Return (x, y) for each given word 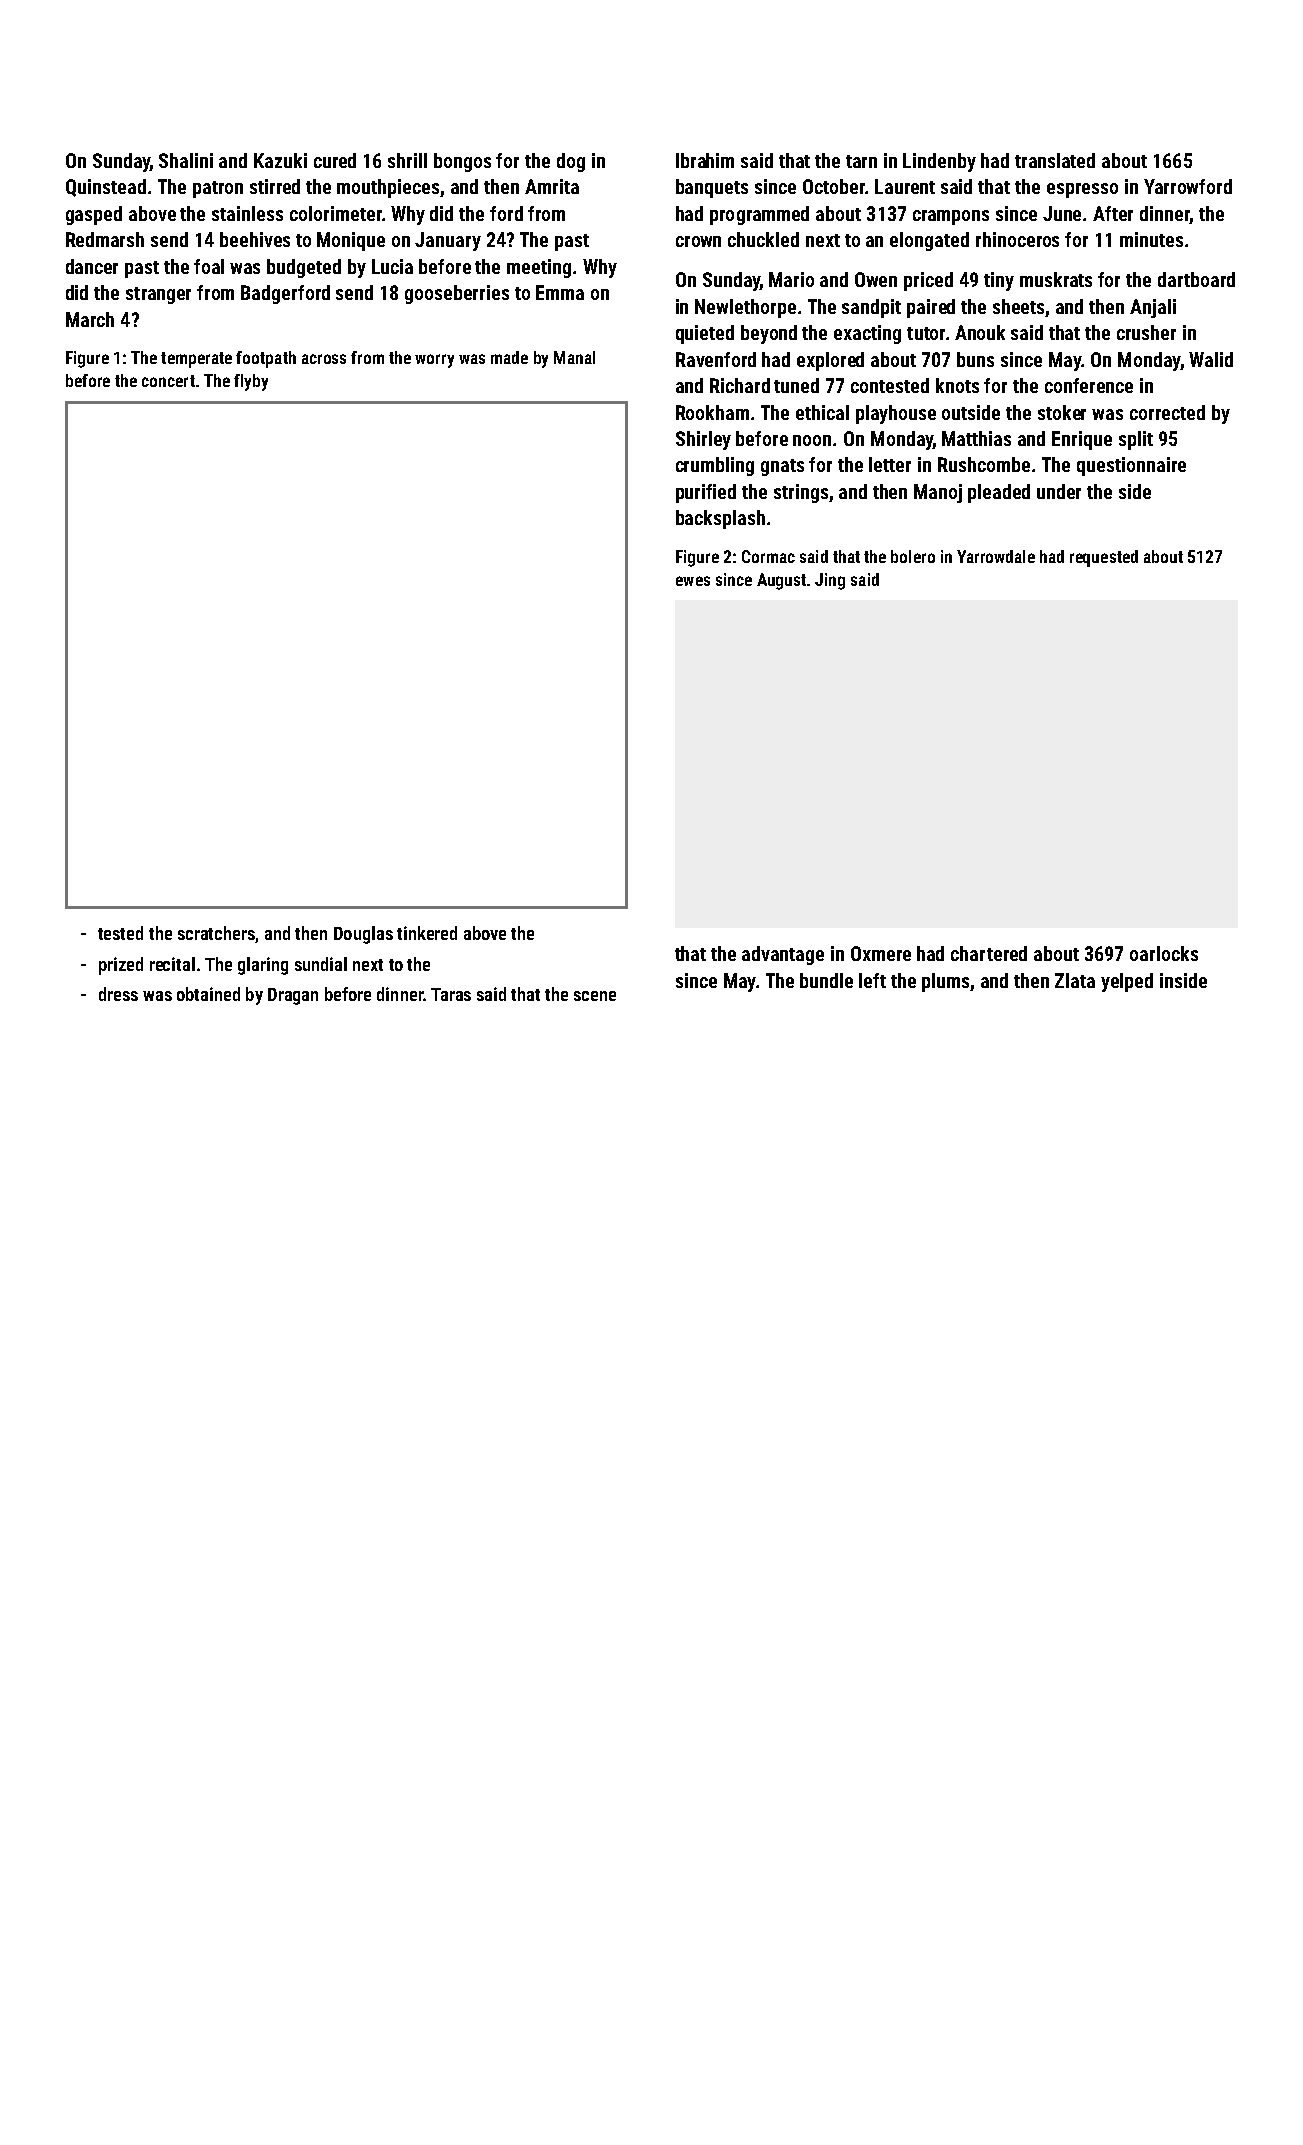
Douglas (363, 935)
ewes (693, 581)
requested (1104, 558)
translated (1055, 160)
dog (571, 162)
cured (335, 160)
